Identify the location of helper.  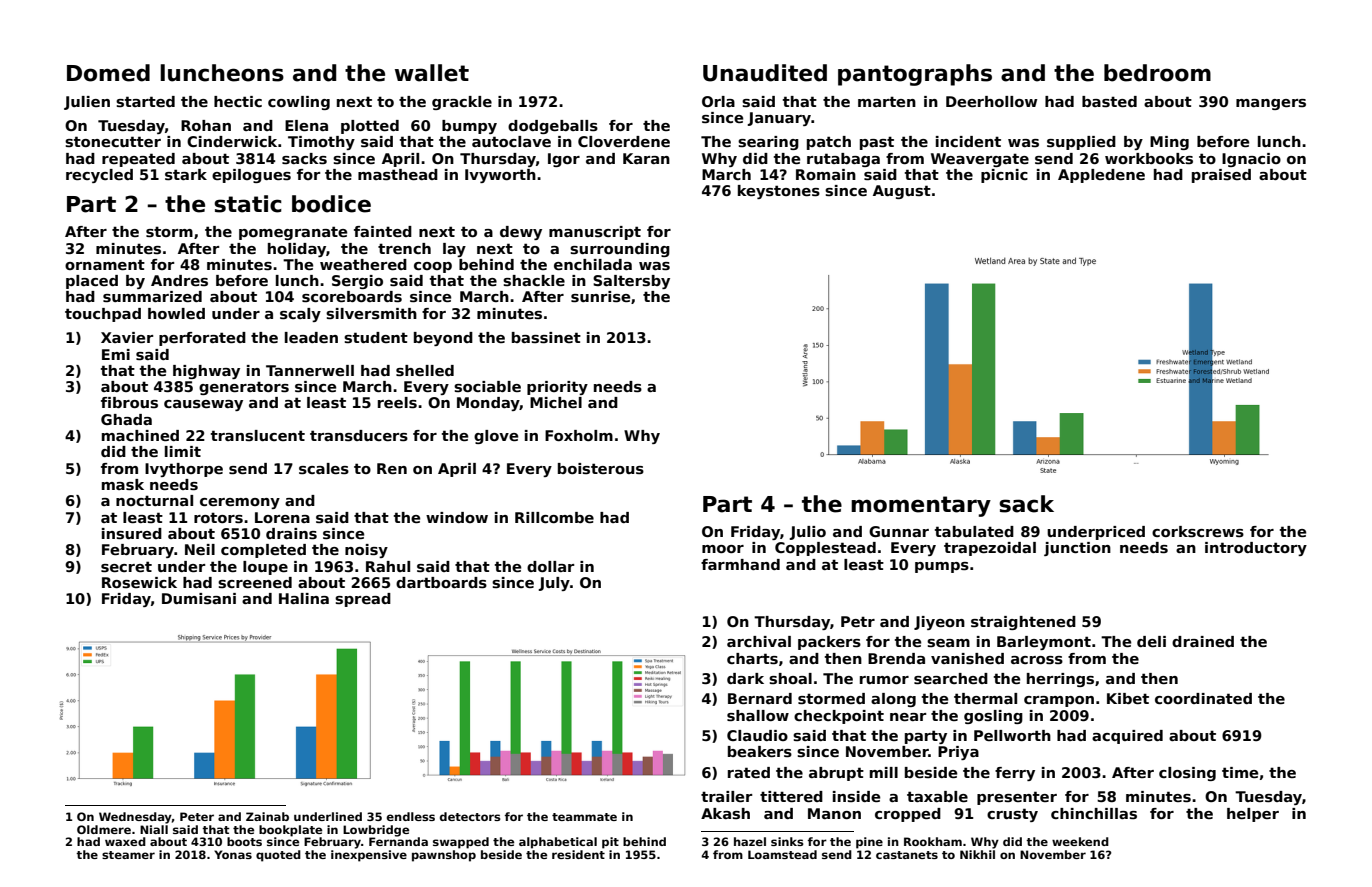
(1253, 815).
